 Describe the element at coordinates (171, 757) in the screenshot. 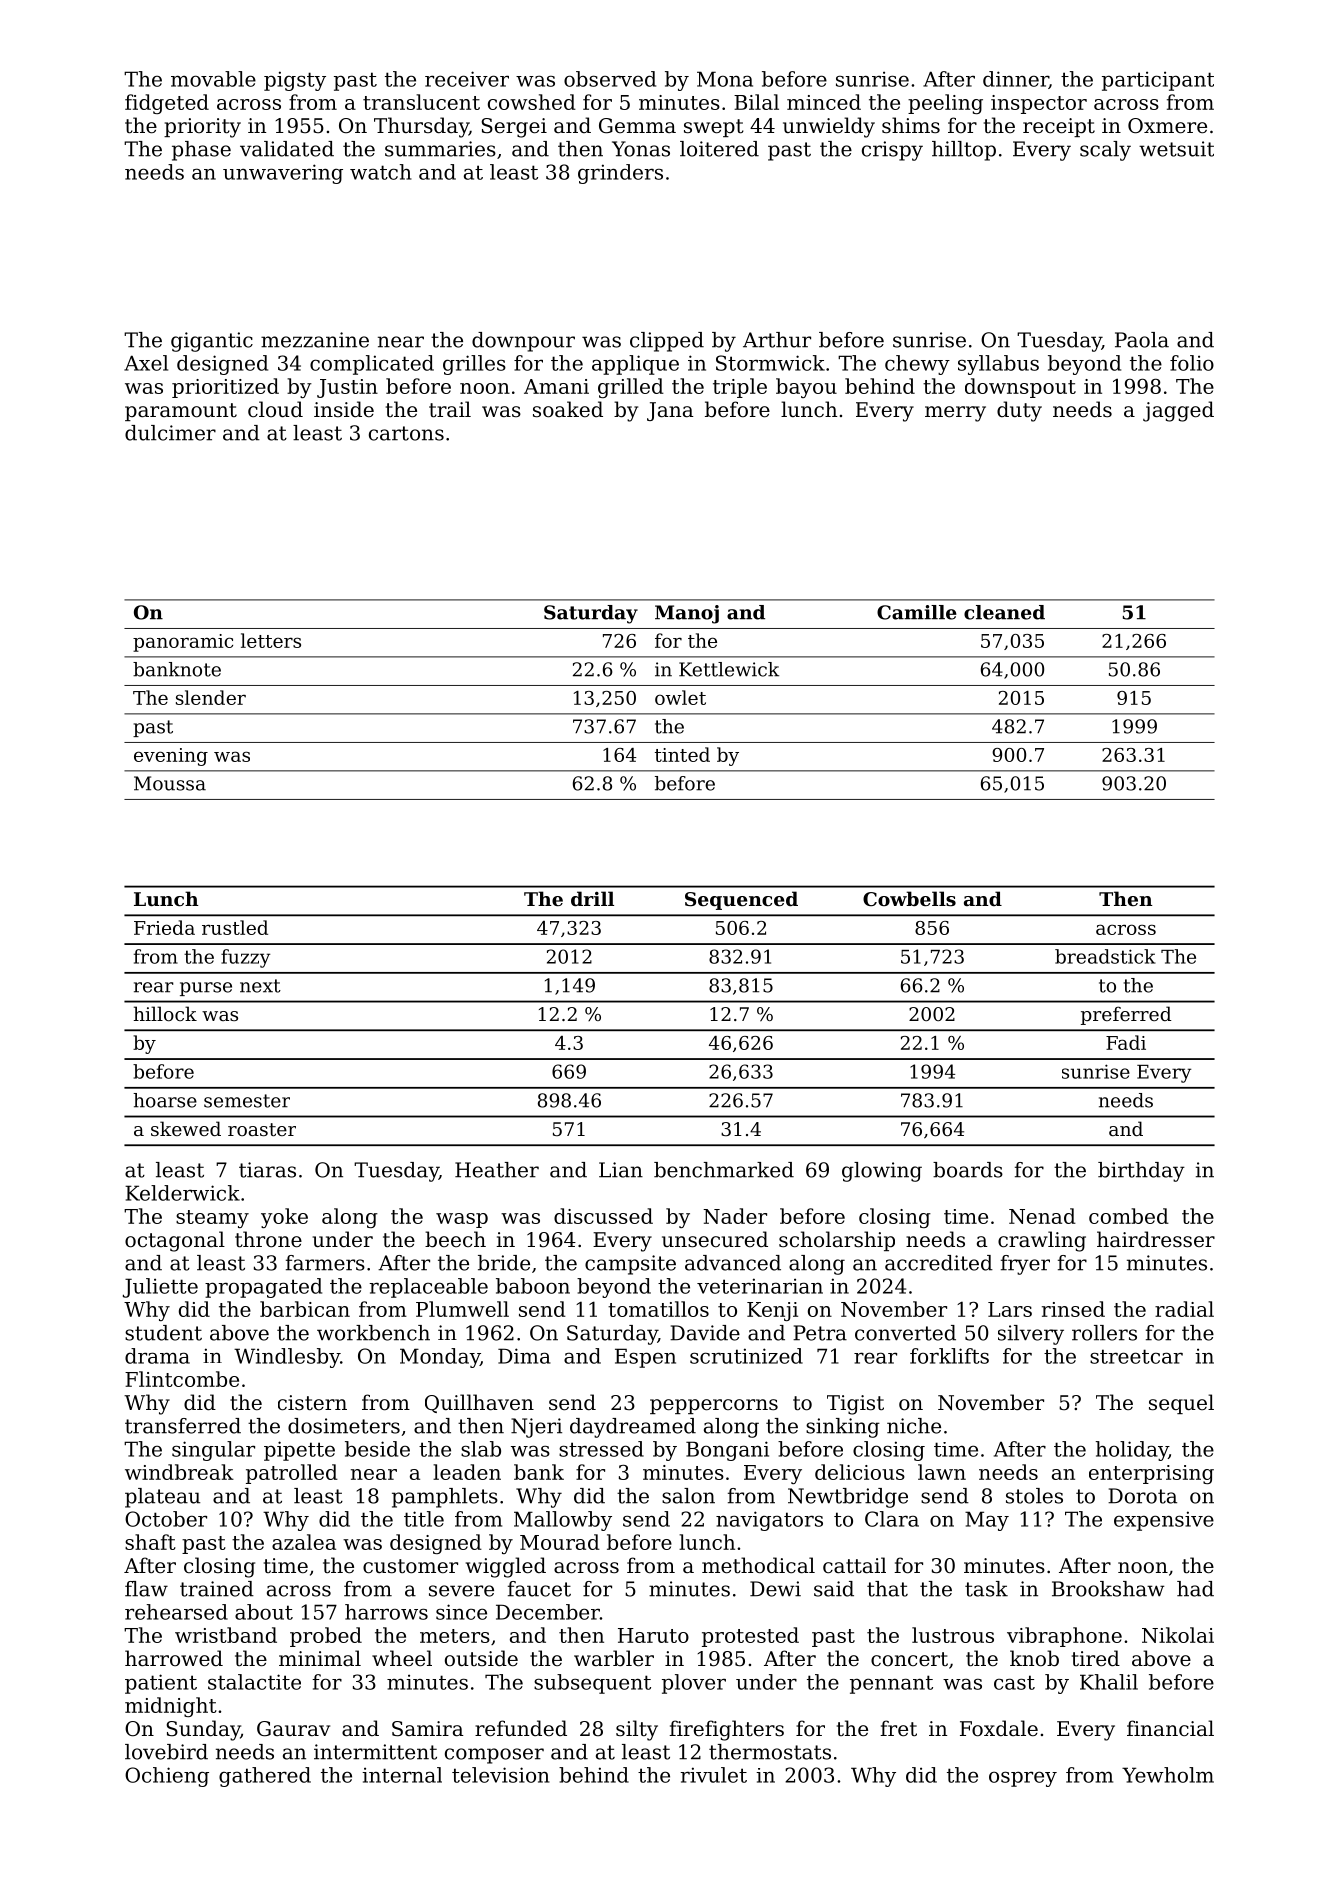

I see `evening` at that location.
